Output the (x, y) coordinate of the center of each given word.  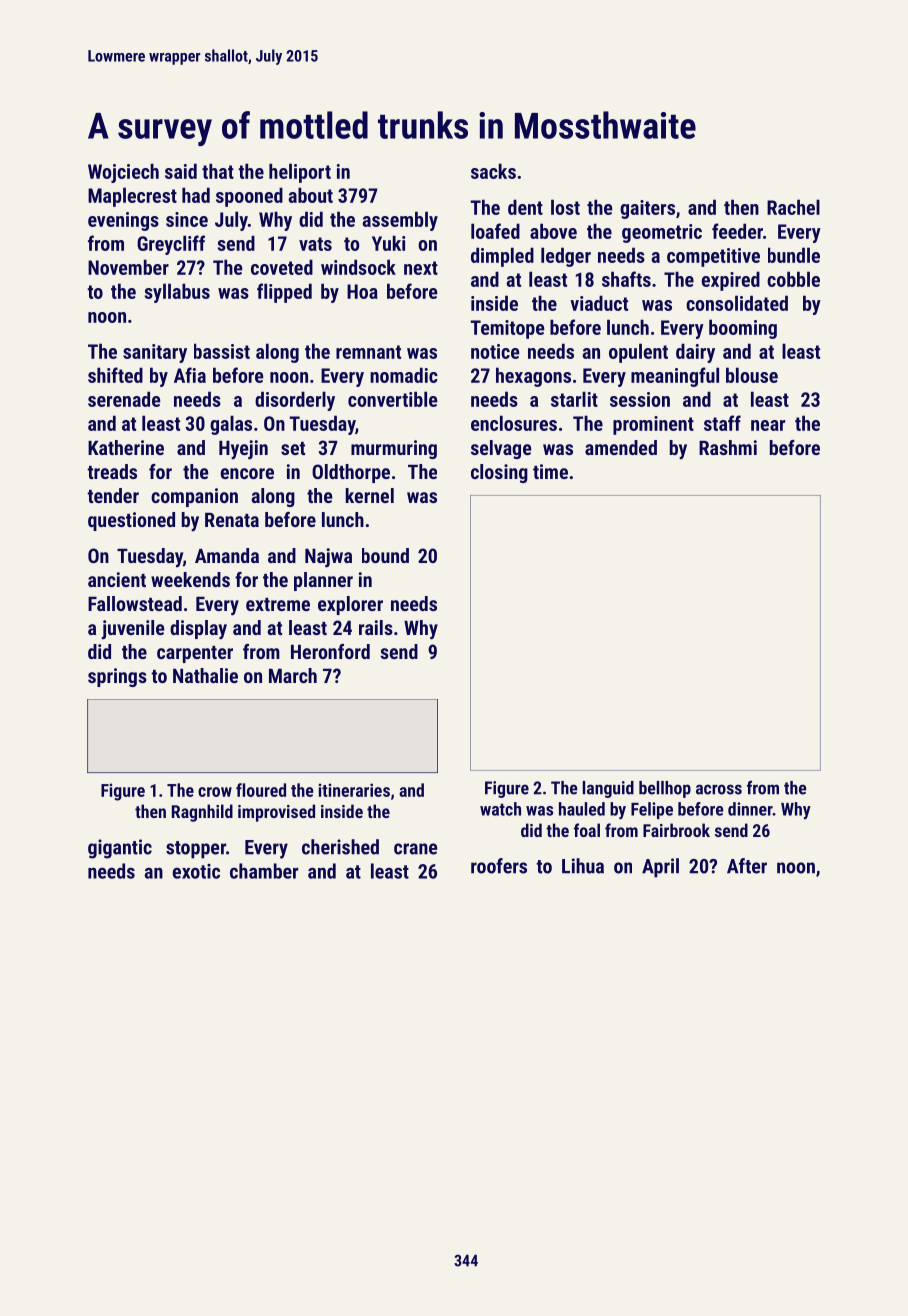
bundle (794, 255)
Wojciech (123, 173)
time (550, 471)
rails (376, 627)
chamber (264, 871)
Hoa (362, 291)
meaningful (675, 377)
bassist (222, 351)
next (421, 268)
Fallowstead (135, 603)
